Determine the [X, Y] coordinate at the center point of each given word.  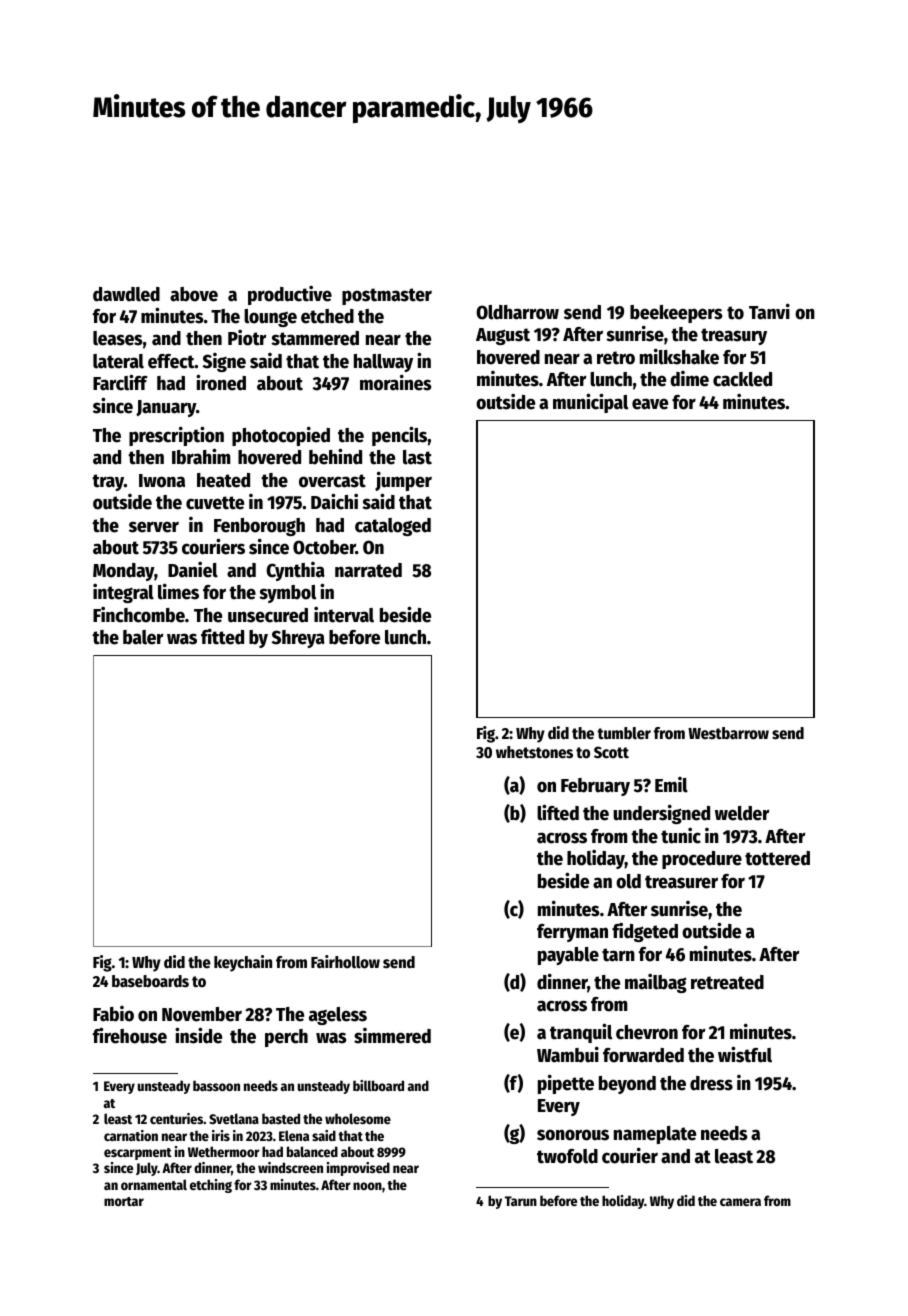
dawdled [126, 294]
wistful [745, 1054]
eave [650, 404]
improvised [358, 1169]
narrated [368, 570]
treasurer [681, 882]
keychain [243, 963]
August [503, 336]
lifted [558, 812]
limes [178, 591]
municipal [590, 403]
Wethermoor [224, 1151]
